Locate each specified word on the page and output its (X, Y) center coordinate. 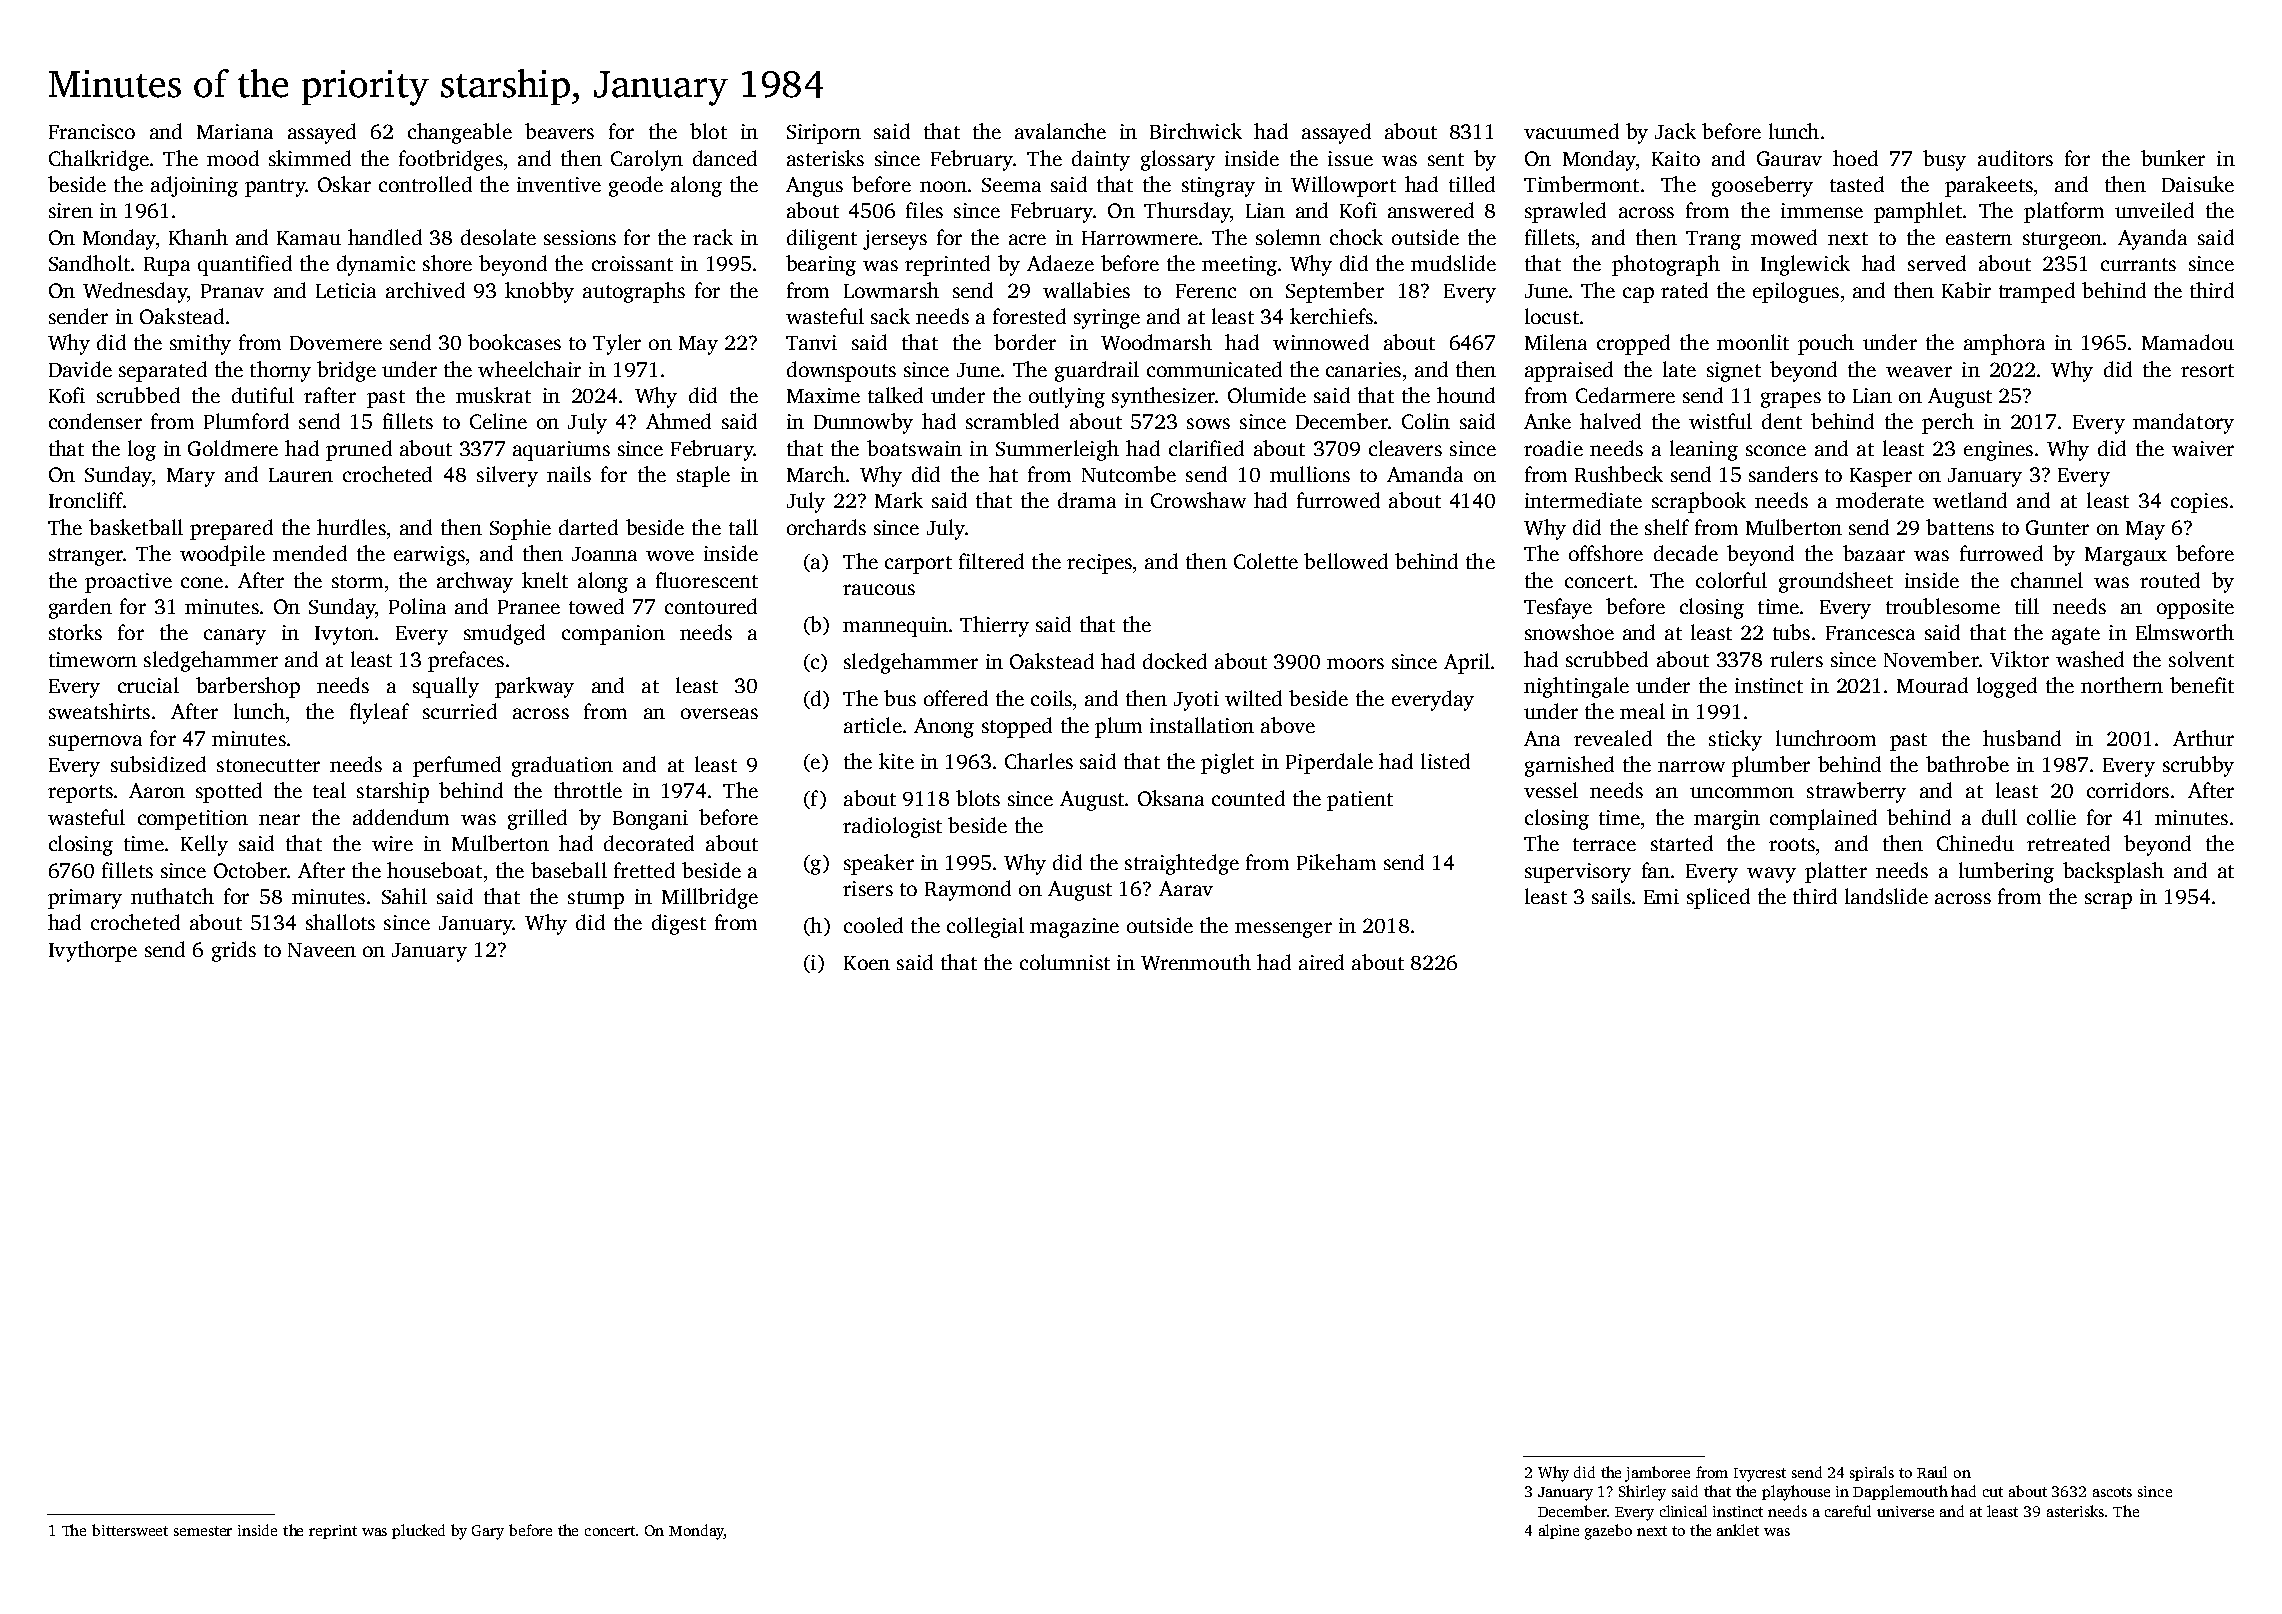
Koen (867, 963)
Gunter (2057, 527)
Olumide (1267, 395)
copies (2199, 503)
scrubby (2198, 766)
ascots (2112, 1492)
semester (203, 1531)
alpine (1559, 1531)
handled (385, 237)
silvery (507, 476)
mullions (1310, 474)
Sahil (404, 896)
